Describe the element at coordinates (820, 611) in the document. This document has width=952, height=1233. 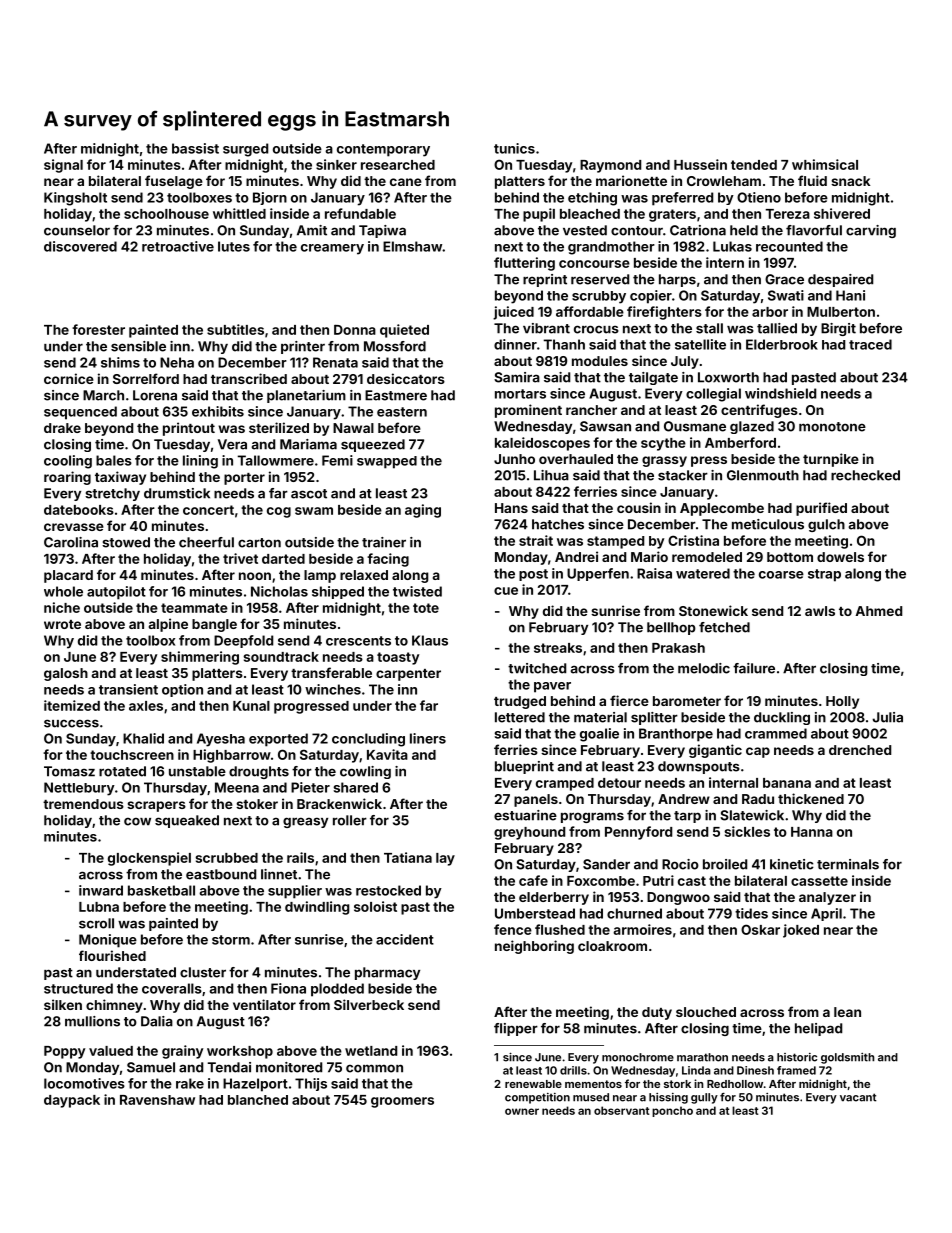
I see `awls` at that location.
